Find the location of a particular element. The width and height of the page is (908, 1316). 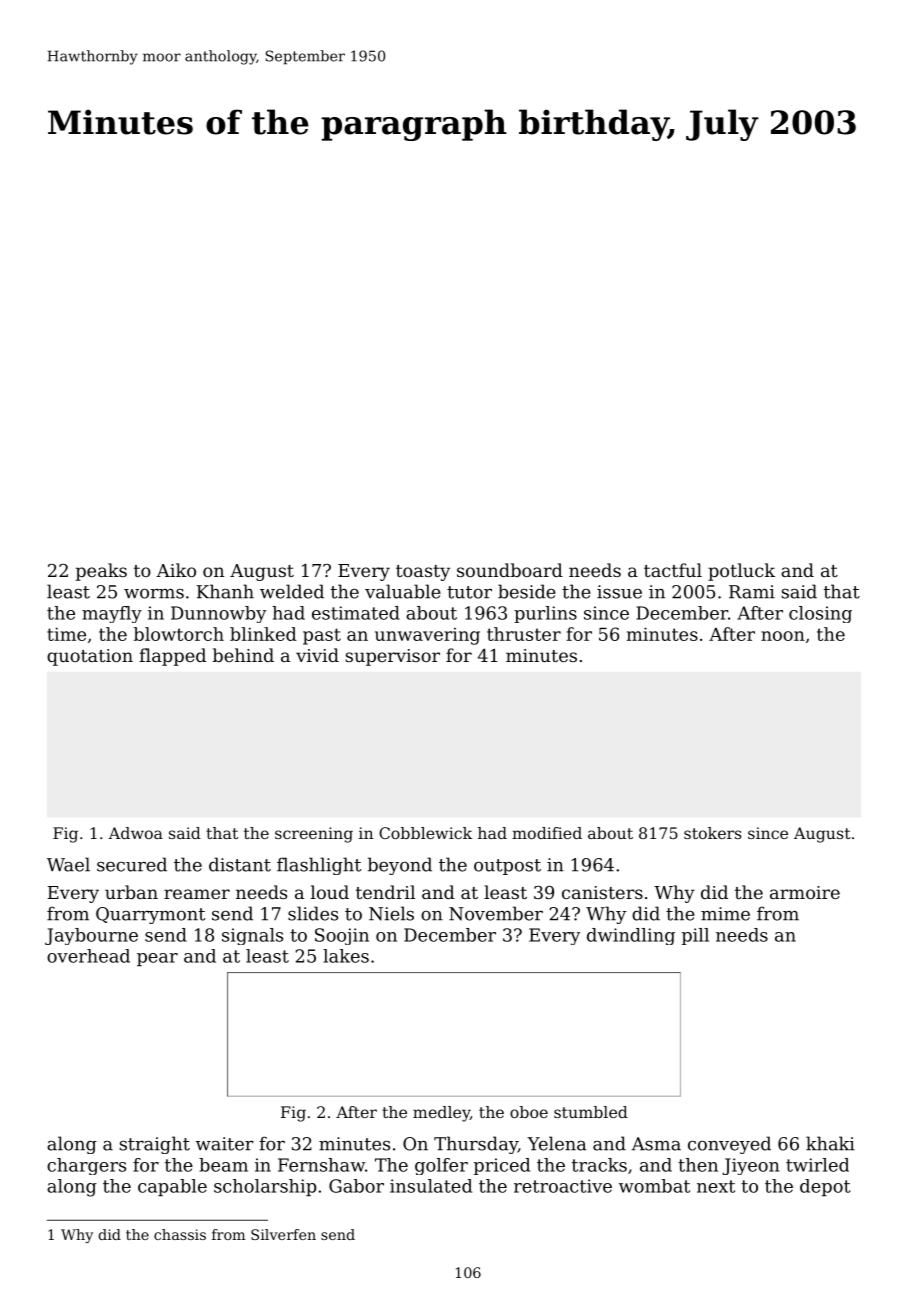

issue is located at coordinates (619, 592).
